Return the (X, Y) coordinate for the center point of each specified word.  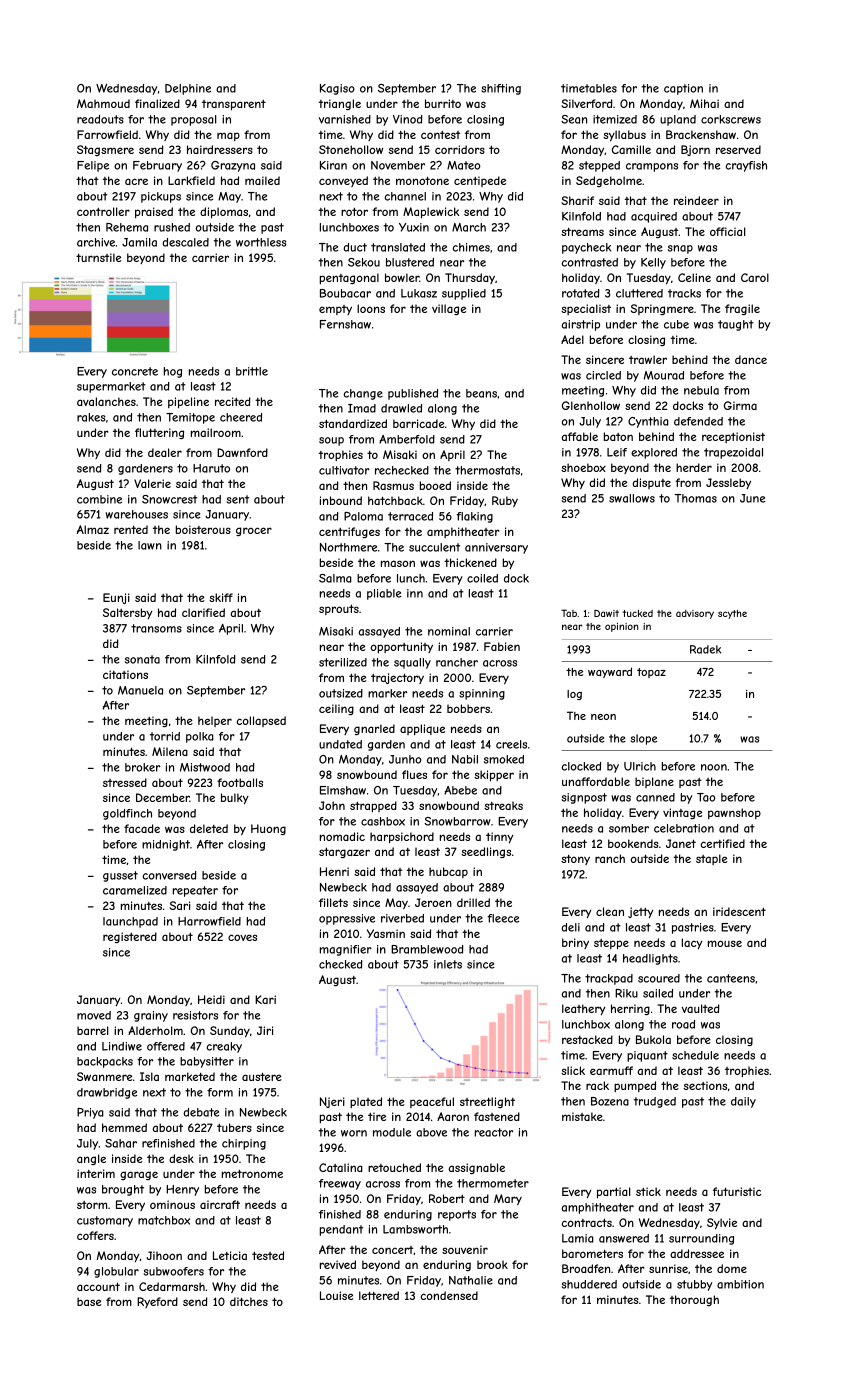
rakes (91, 417)
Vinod (407, 119)
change (363, 394)
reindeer (696, 200)
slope (644, 739)
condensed (449, 1295)
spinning (482, 694)
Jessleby (728, 483)
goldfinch (127, 814)
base (89, 1301)
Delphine (188, 89)
